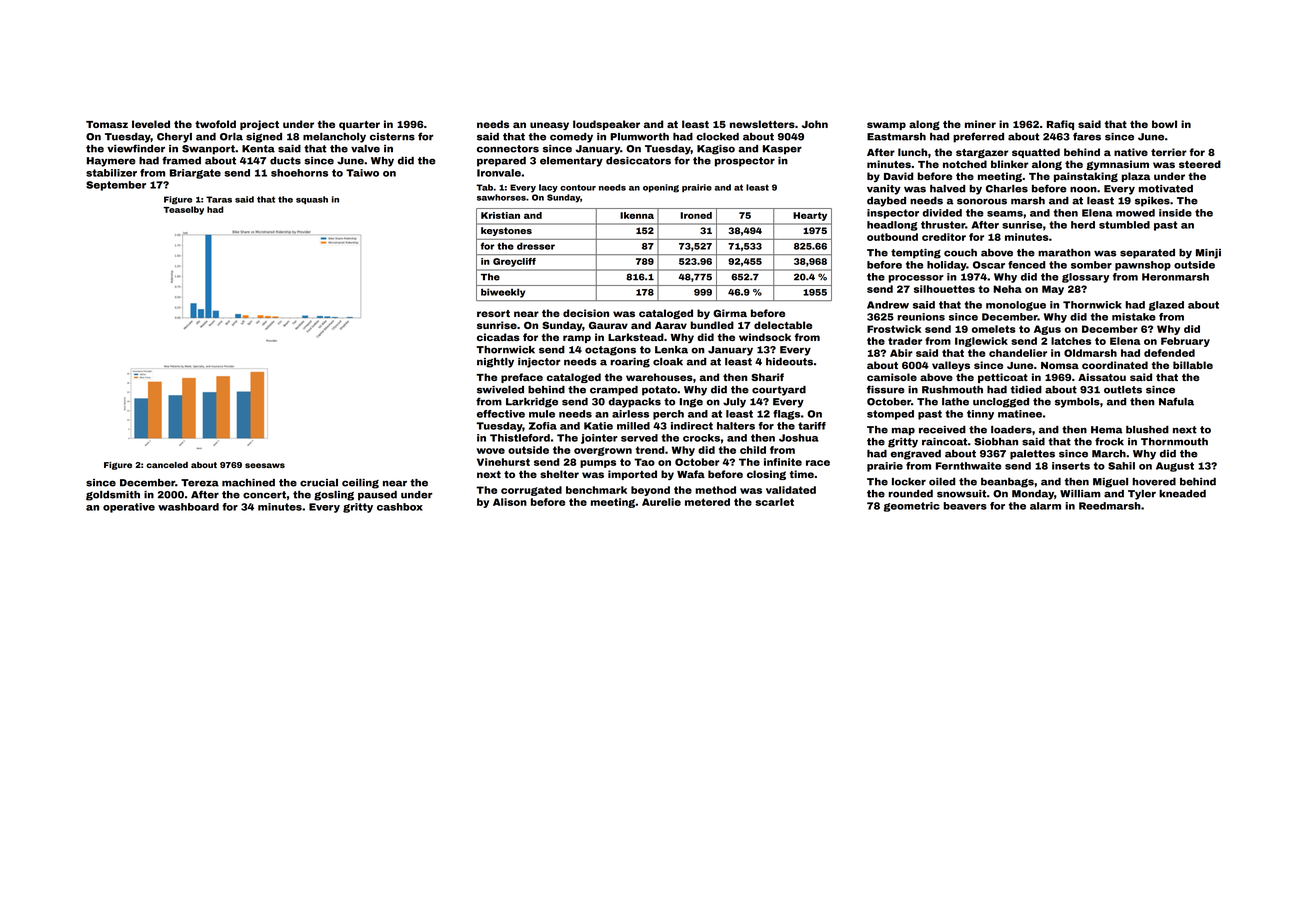 Image resolution: width=1308 pixels, height=924 pixels. I want to click on steered, so click(1200, 164).
